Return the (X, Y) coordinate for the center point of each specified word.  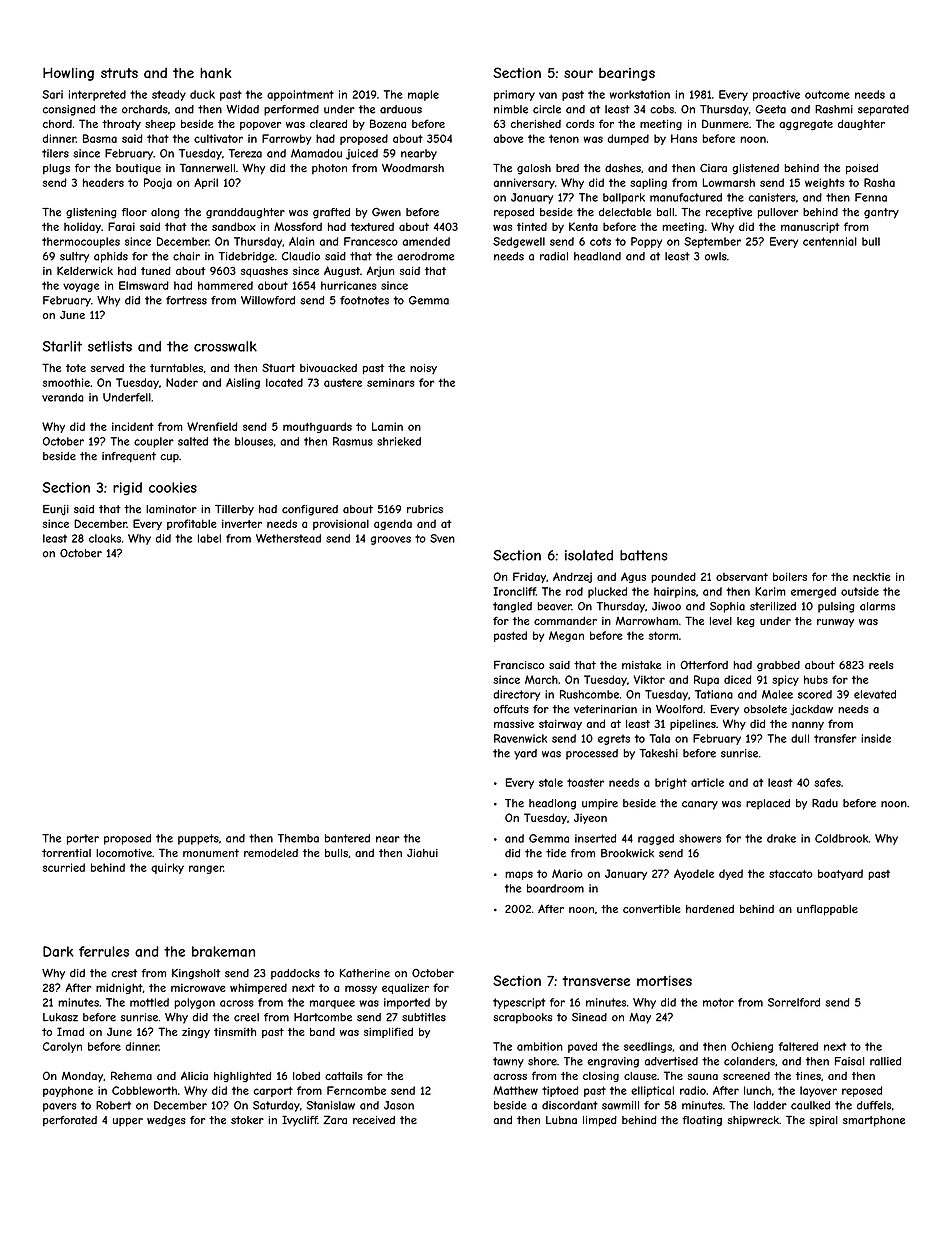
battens (644, 555)
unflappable (827, 910)
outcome (827, 94)
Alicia (194, 1075)
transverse (596, 981)
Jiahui (422, 853)
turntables (176, 368)
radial (554, 256)
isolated (589, 555)
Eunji (56, 510)
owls (716, 256)
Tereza (245, 153)
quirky (167, 868)
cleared (328, 123)
